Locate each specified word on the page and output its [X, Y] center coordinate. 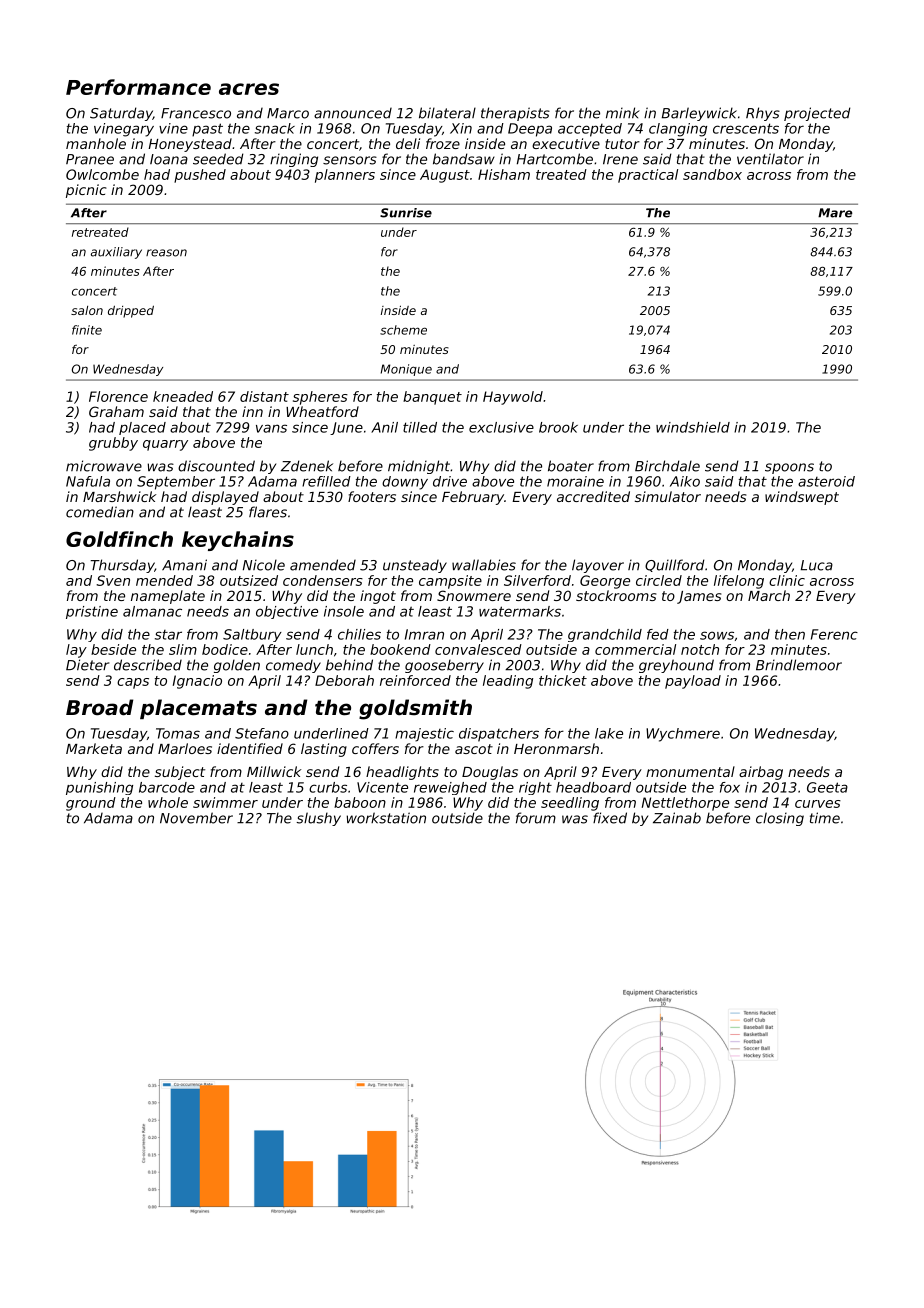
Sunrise [406, 213]
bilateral [447, 113]
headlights [402, 773]
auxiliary [116, 253]
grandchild [605, 635]
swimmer [225, 802]
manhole [96, 143]
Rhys [763, 114]
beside [113, 649]
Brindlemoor [799, 665]
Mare [835, 213]
